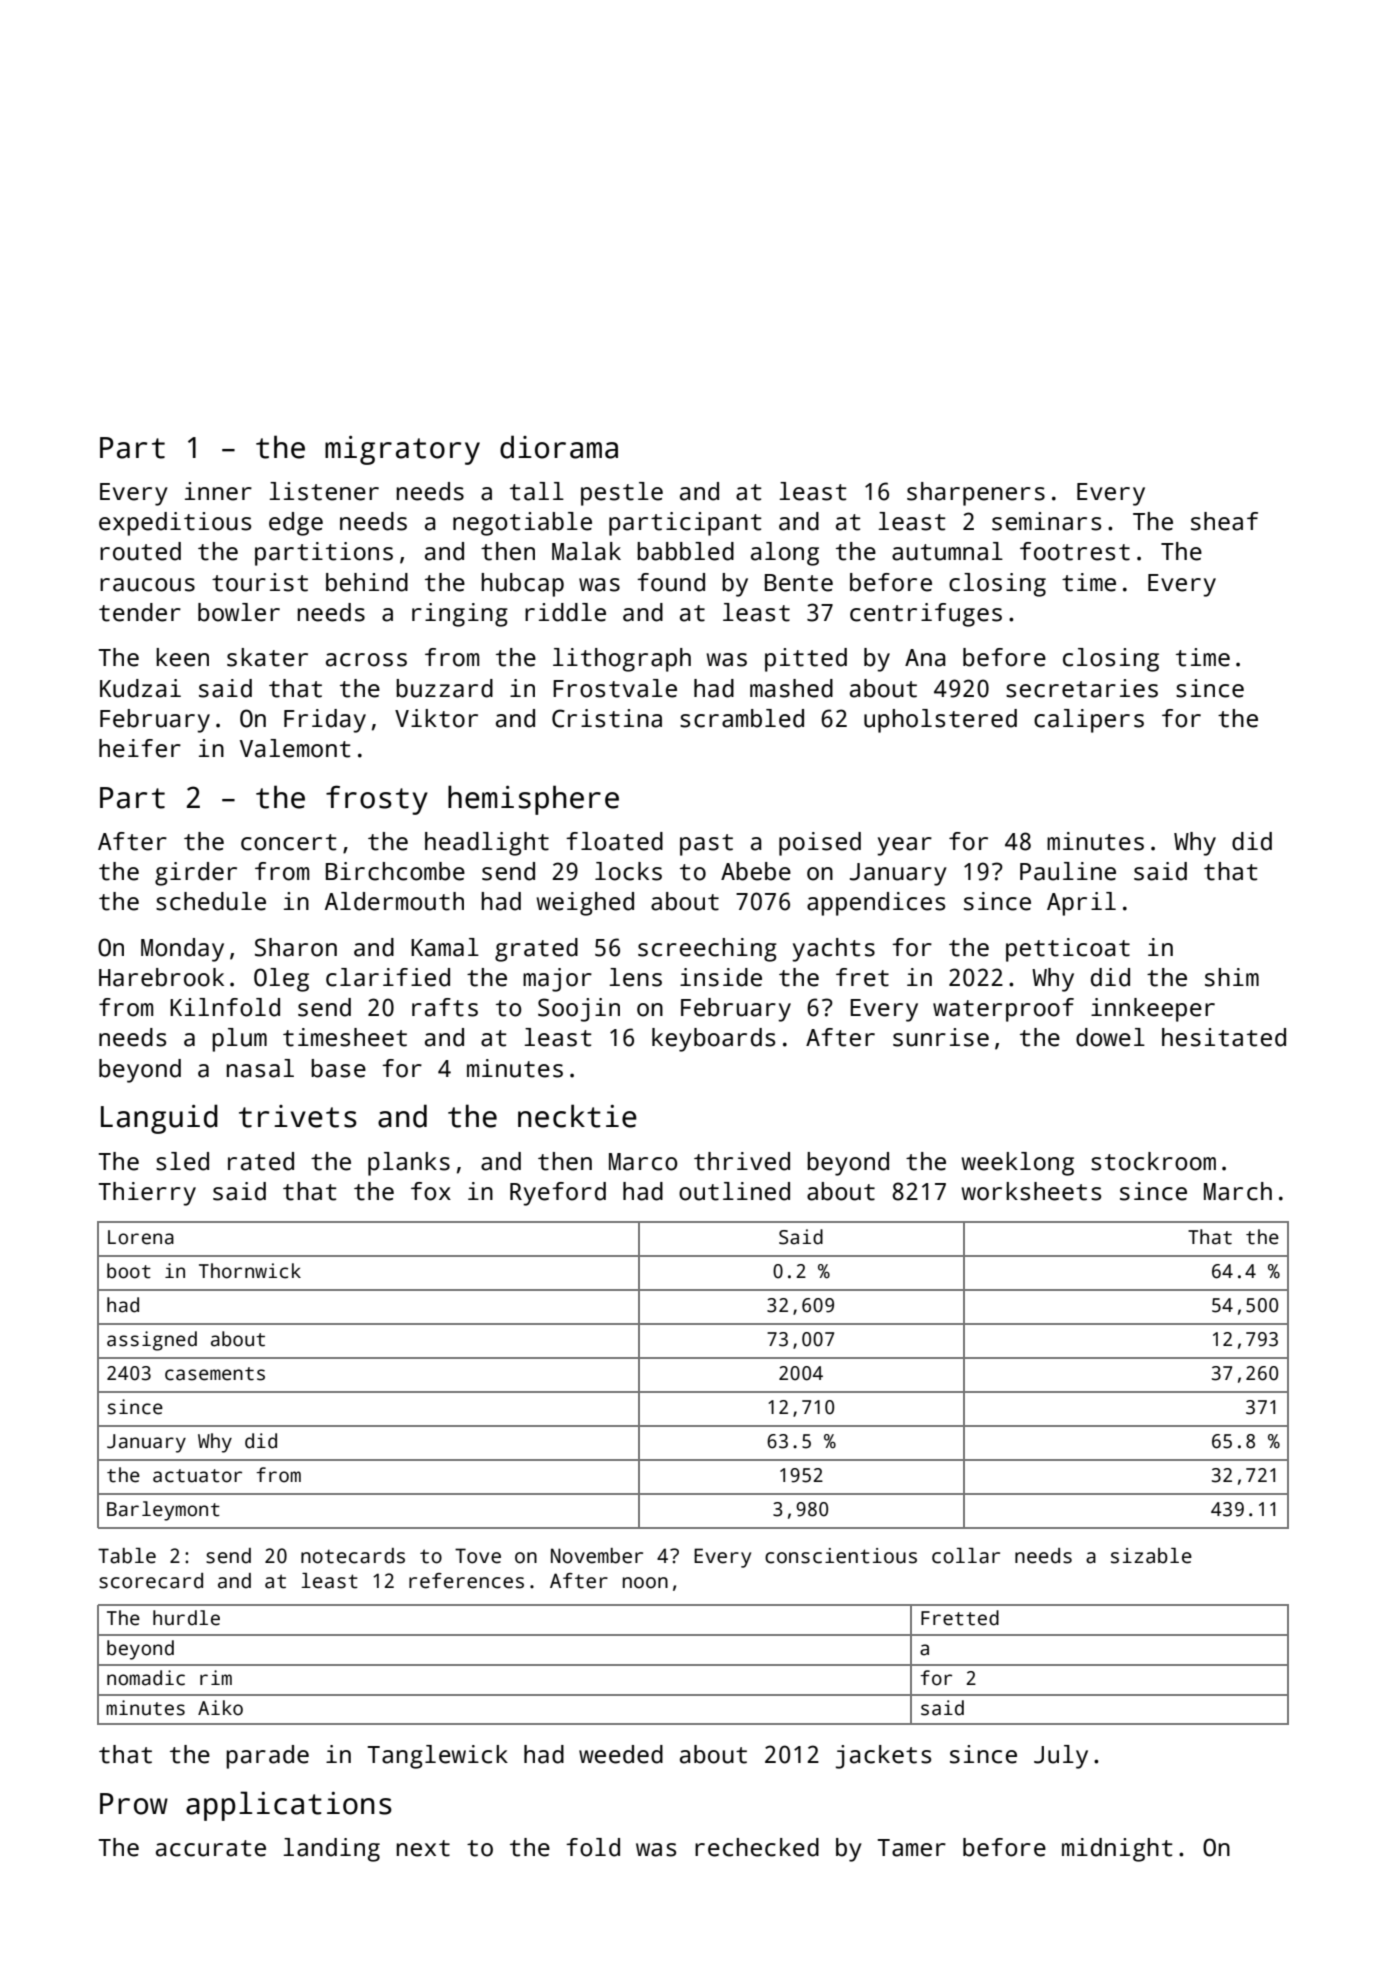 This screenshot has height=1969, width=1386. I want to click on Soojin, so click(579, 1010).
